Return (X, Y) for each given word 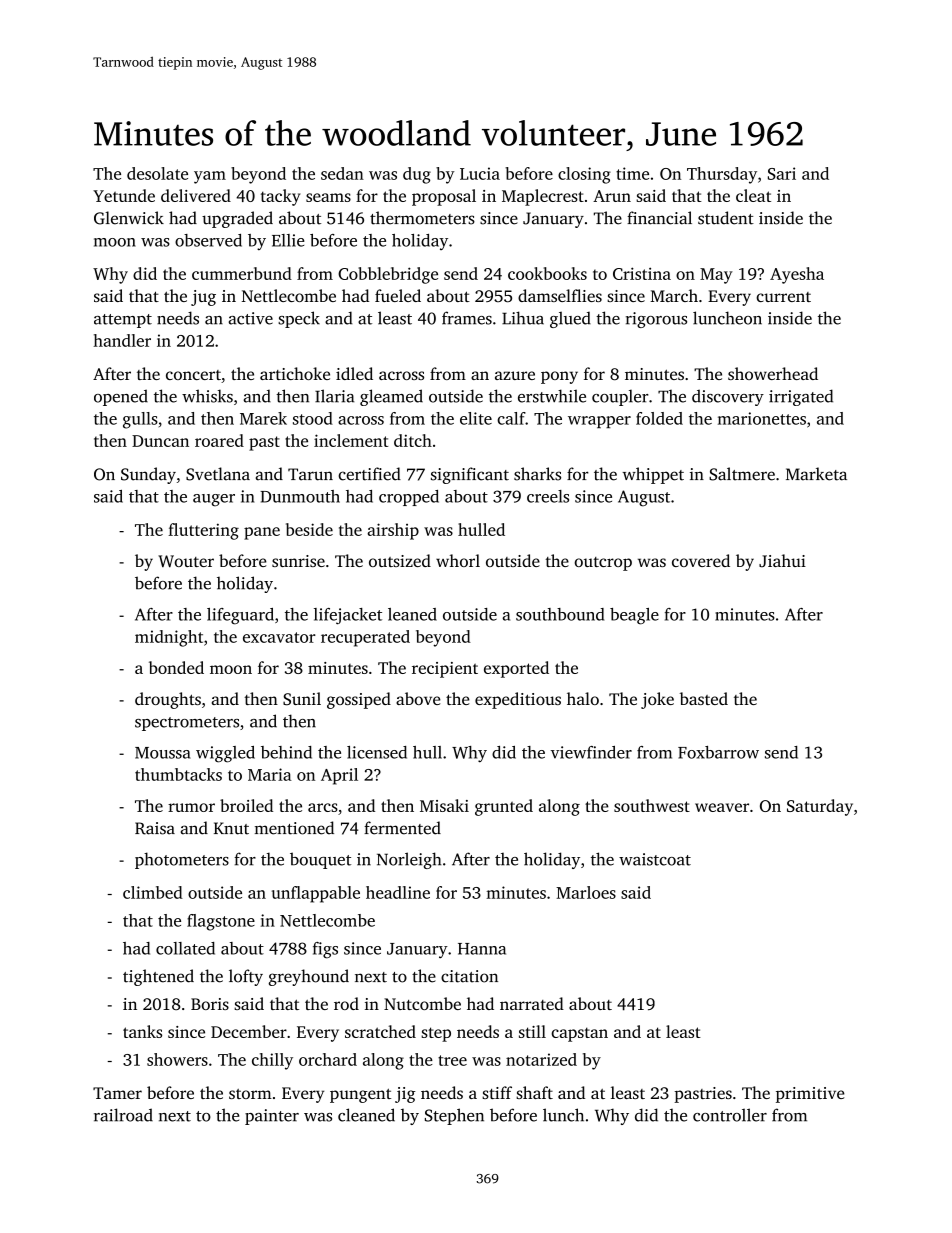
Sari (782, 173)
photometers (182, 860)
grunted (504, 807)
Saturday (820, 807)
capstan (579, 1034)
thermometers (422, 218)
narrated (532, 1003)
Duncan (160, 441)
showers (177, 1059)
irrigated (801, 397)
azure (515, 375)
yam (210, 177)
